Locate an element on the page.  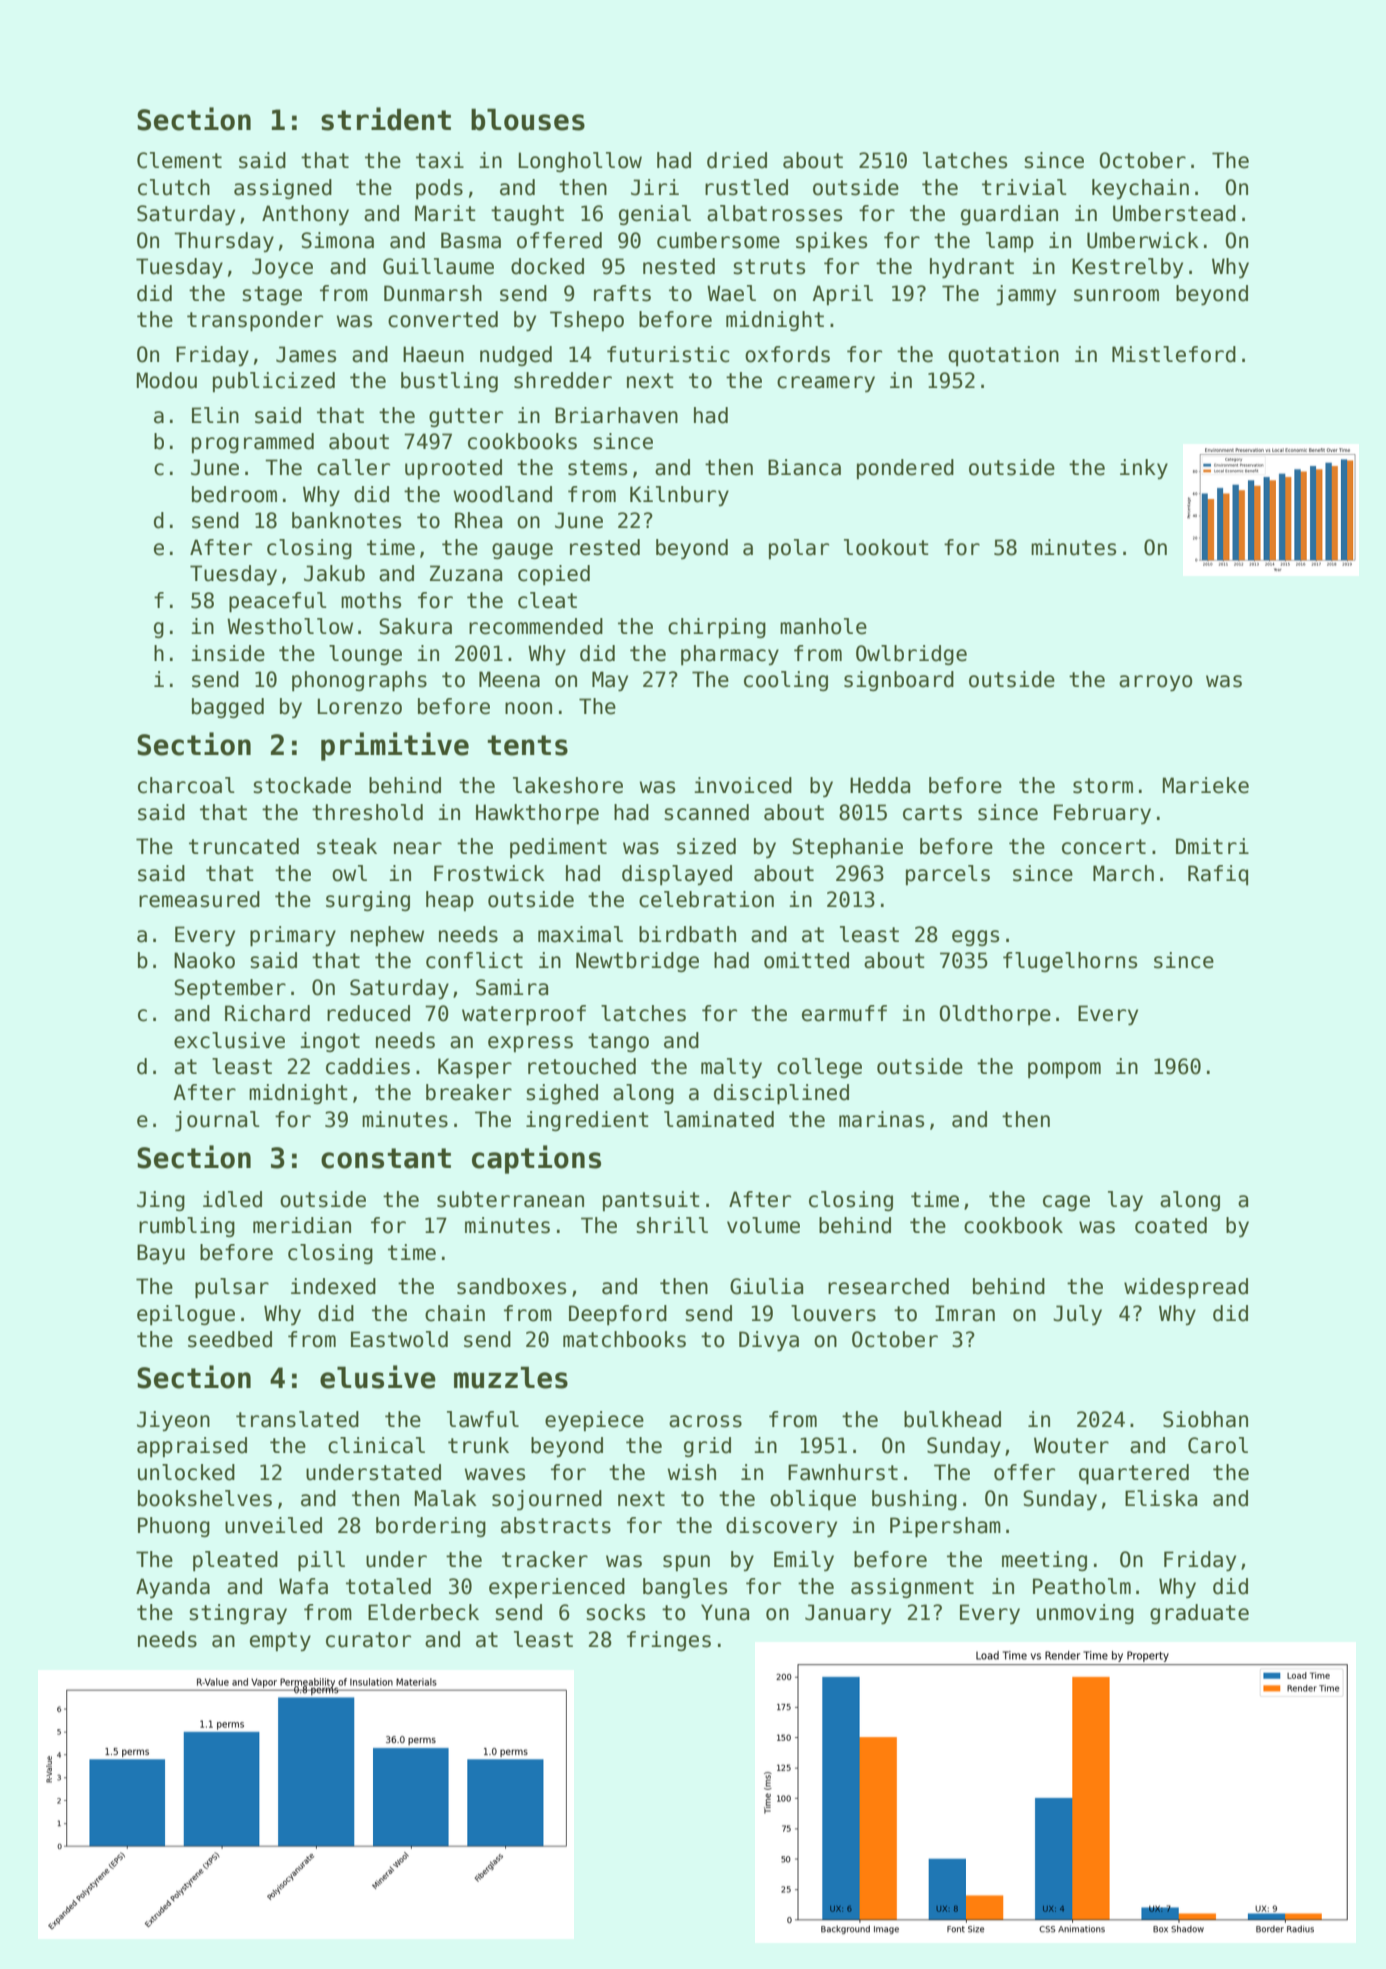
Oldthorpe is located at coordinates (995, 1015).
